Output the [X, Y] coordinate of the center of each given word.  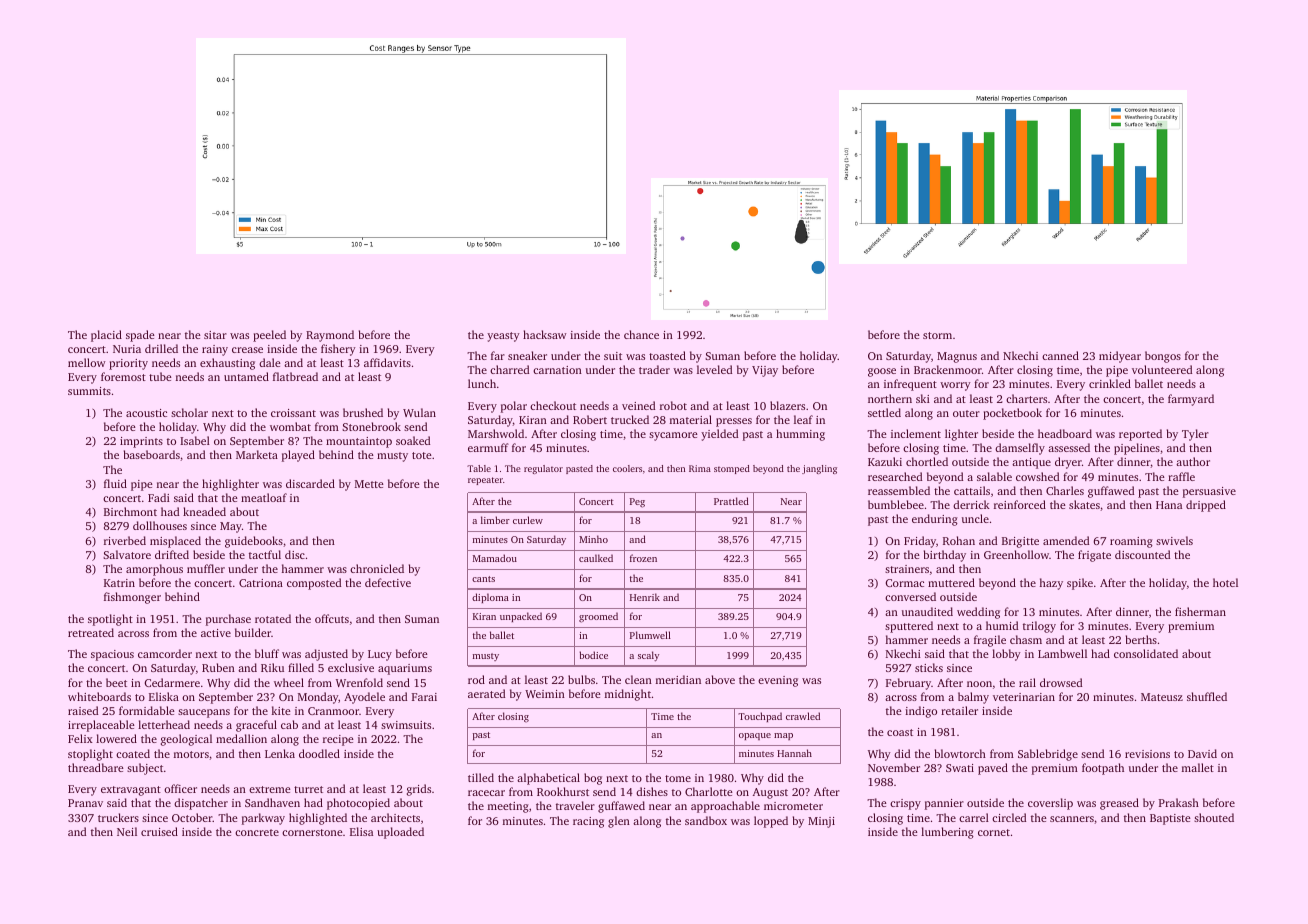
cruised [159, 831]
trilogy [1039, 627]
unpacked [521, 617]
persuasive [1209, 492]
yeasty [503, 337]
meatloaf [264, 497]
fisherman [1200, 611]
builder [253, 632]
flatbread [295, 376]
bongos [1163, 357]
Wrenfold [359, 682]
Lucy [380, 655]
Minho [593, 539]
